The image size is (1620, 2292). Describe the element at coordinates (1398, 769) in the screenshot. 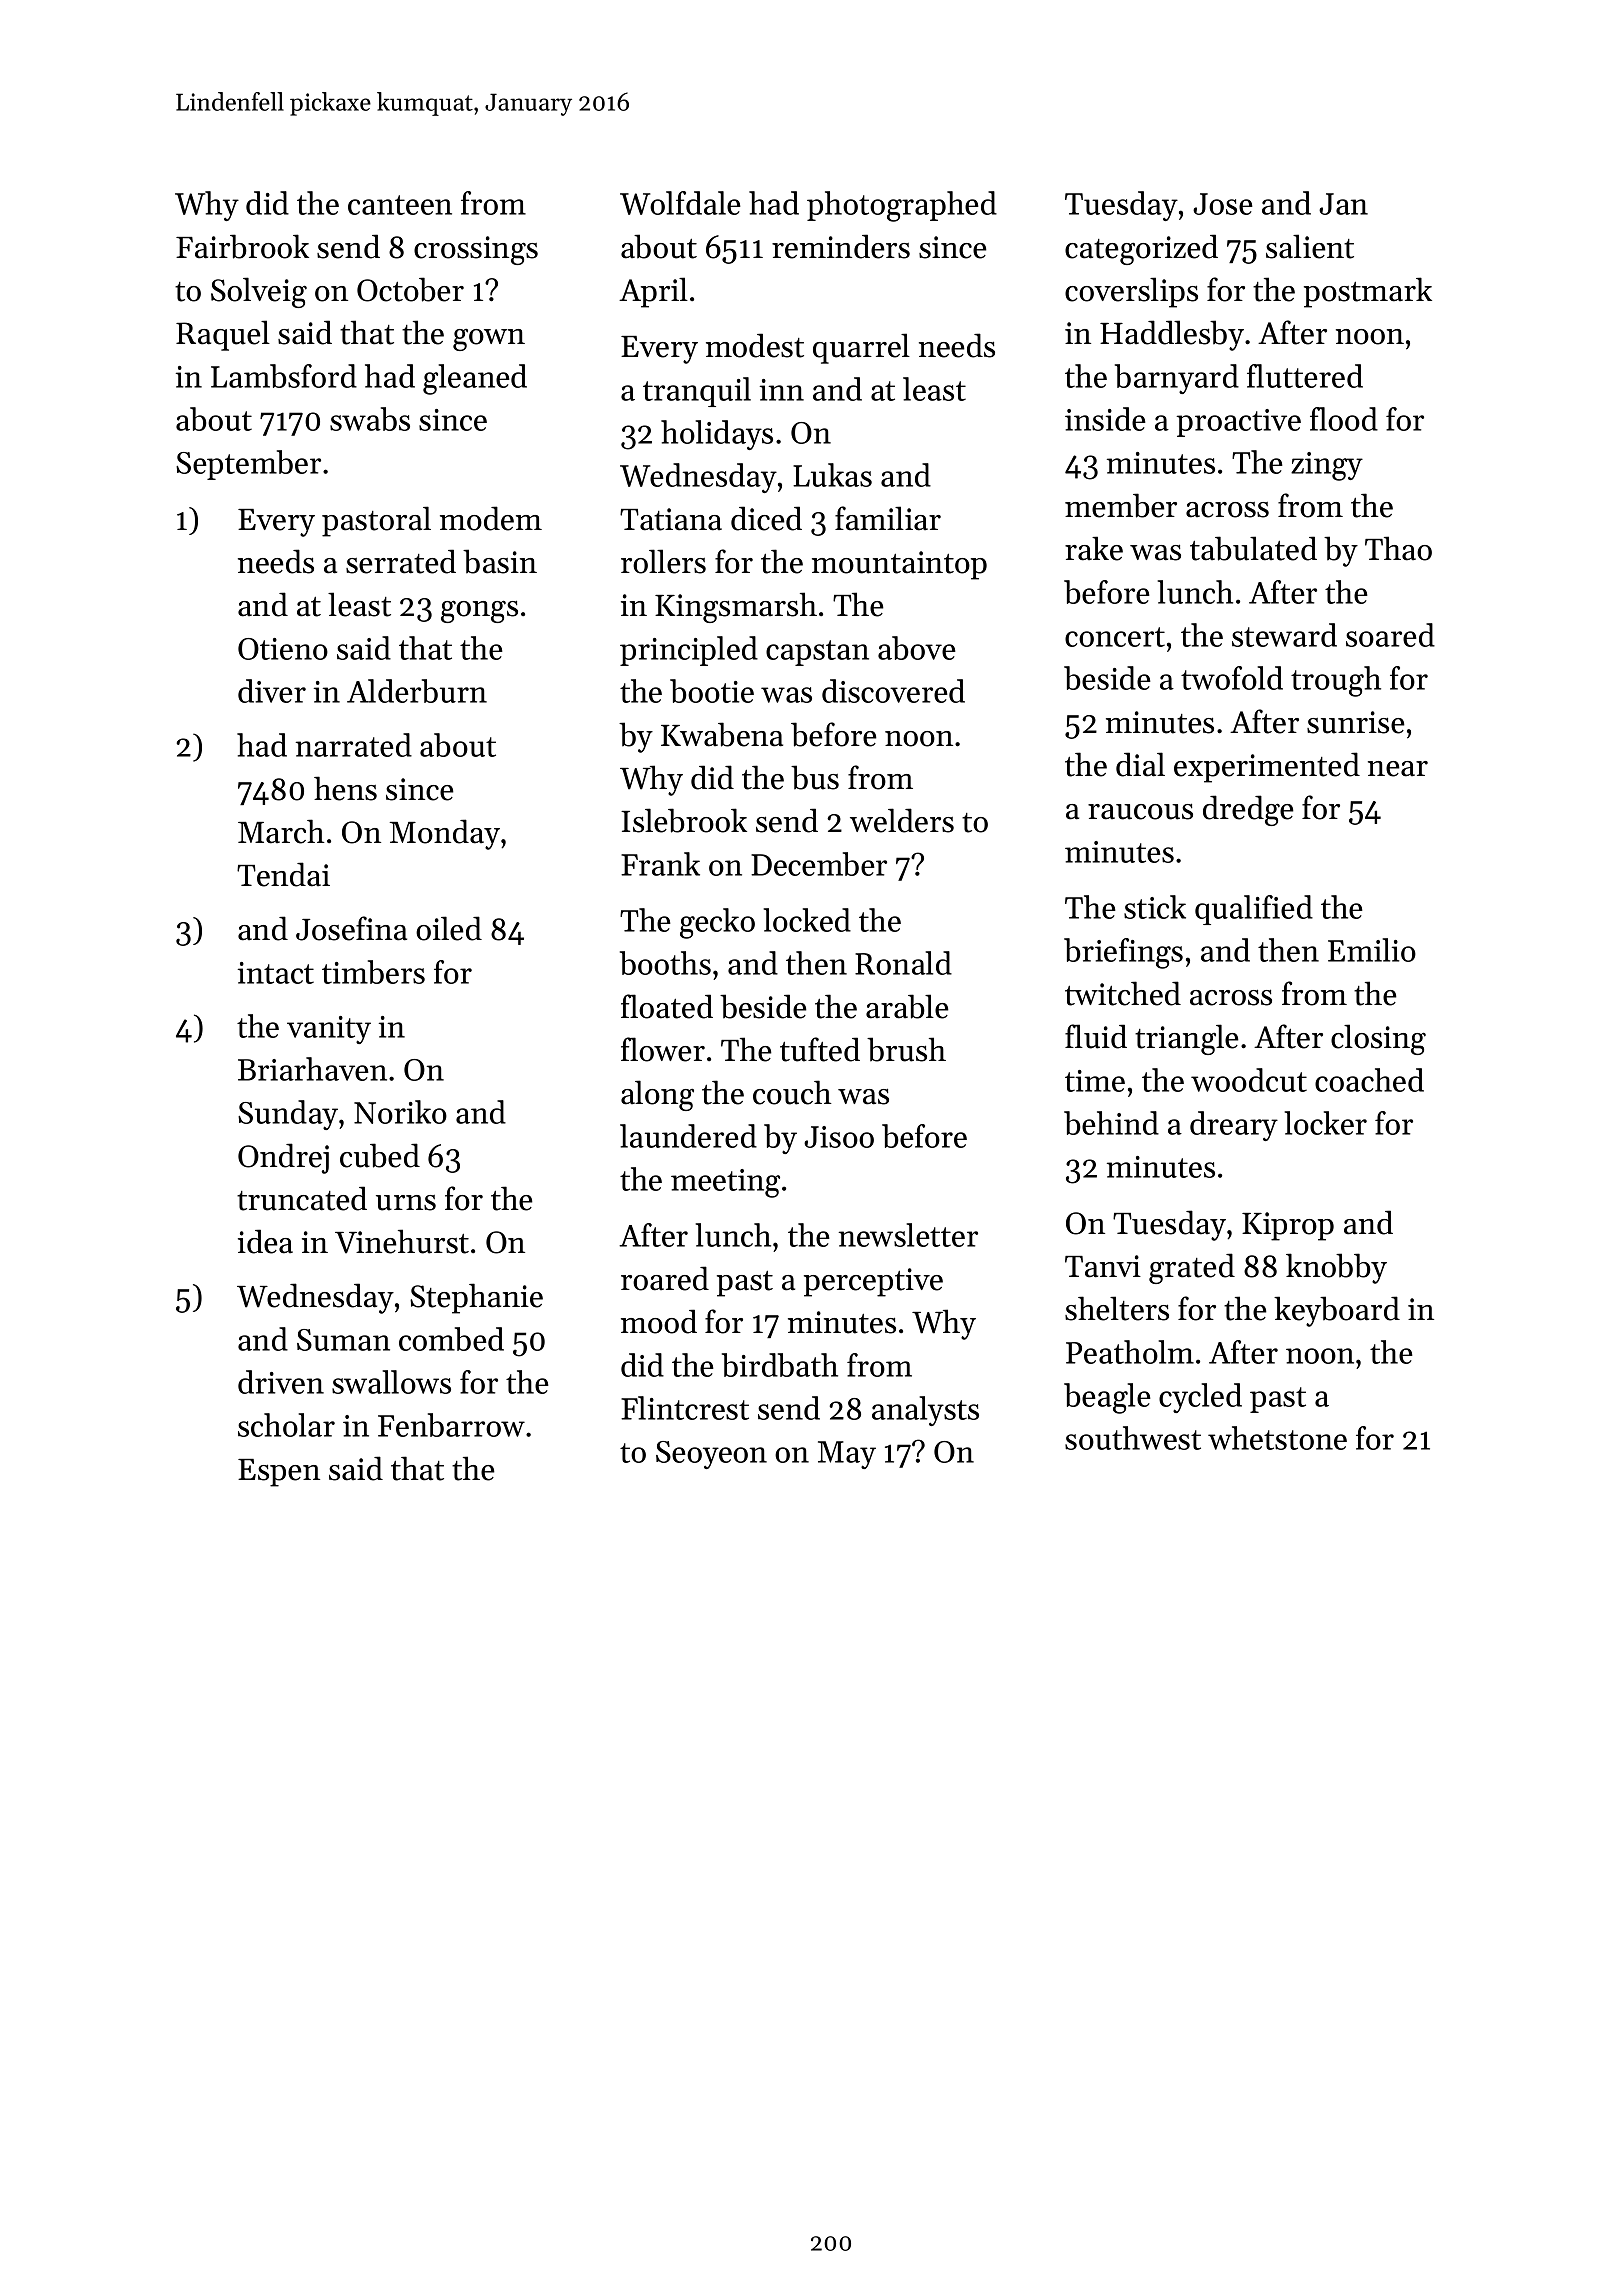

I see `near` at that location.
